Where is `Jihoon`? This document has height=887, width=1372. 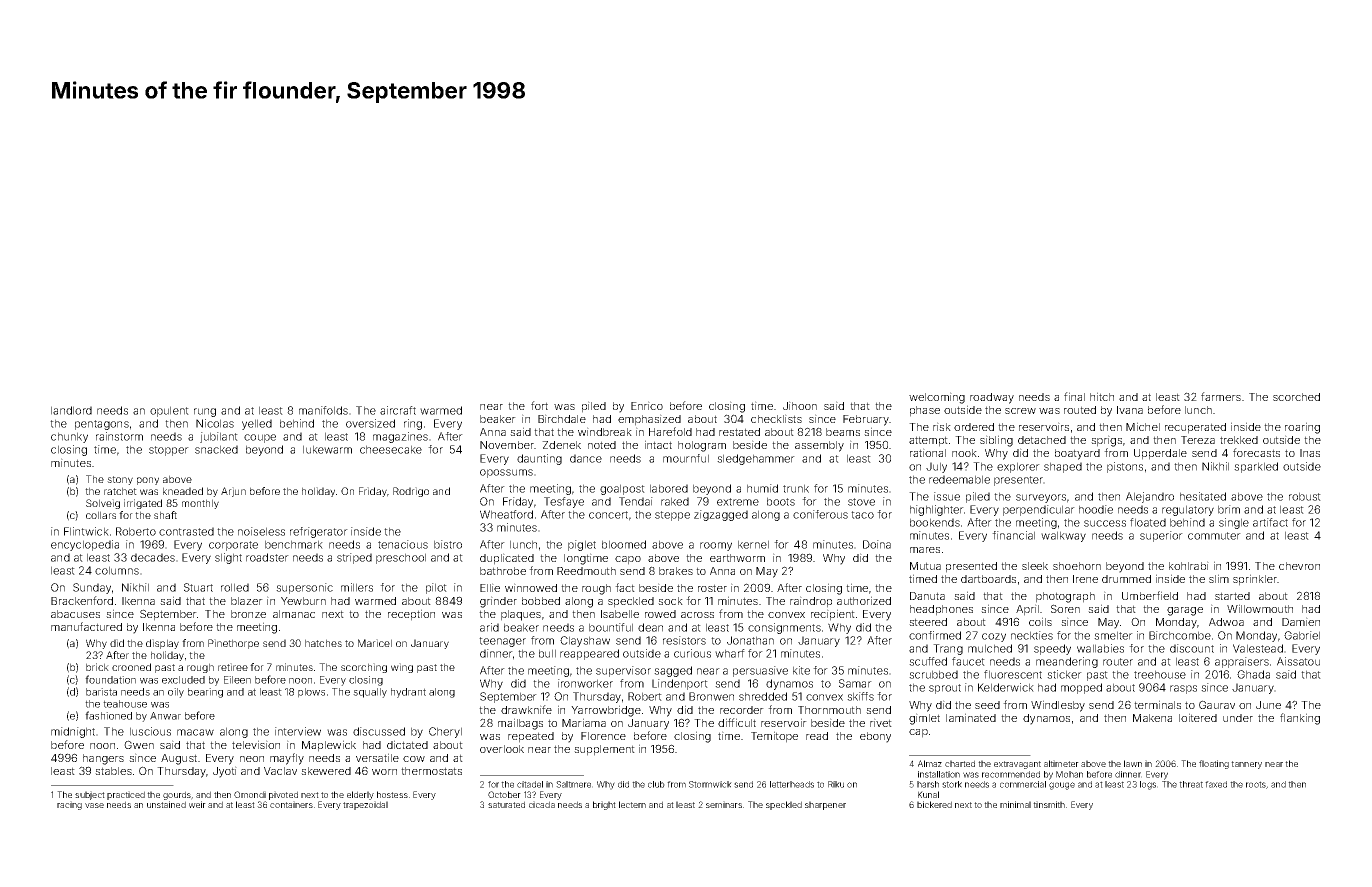 Jihoon is located at coordinates (800, 405).
